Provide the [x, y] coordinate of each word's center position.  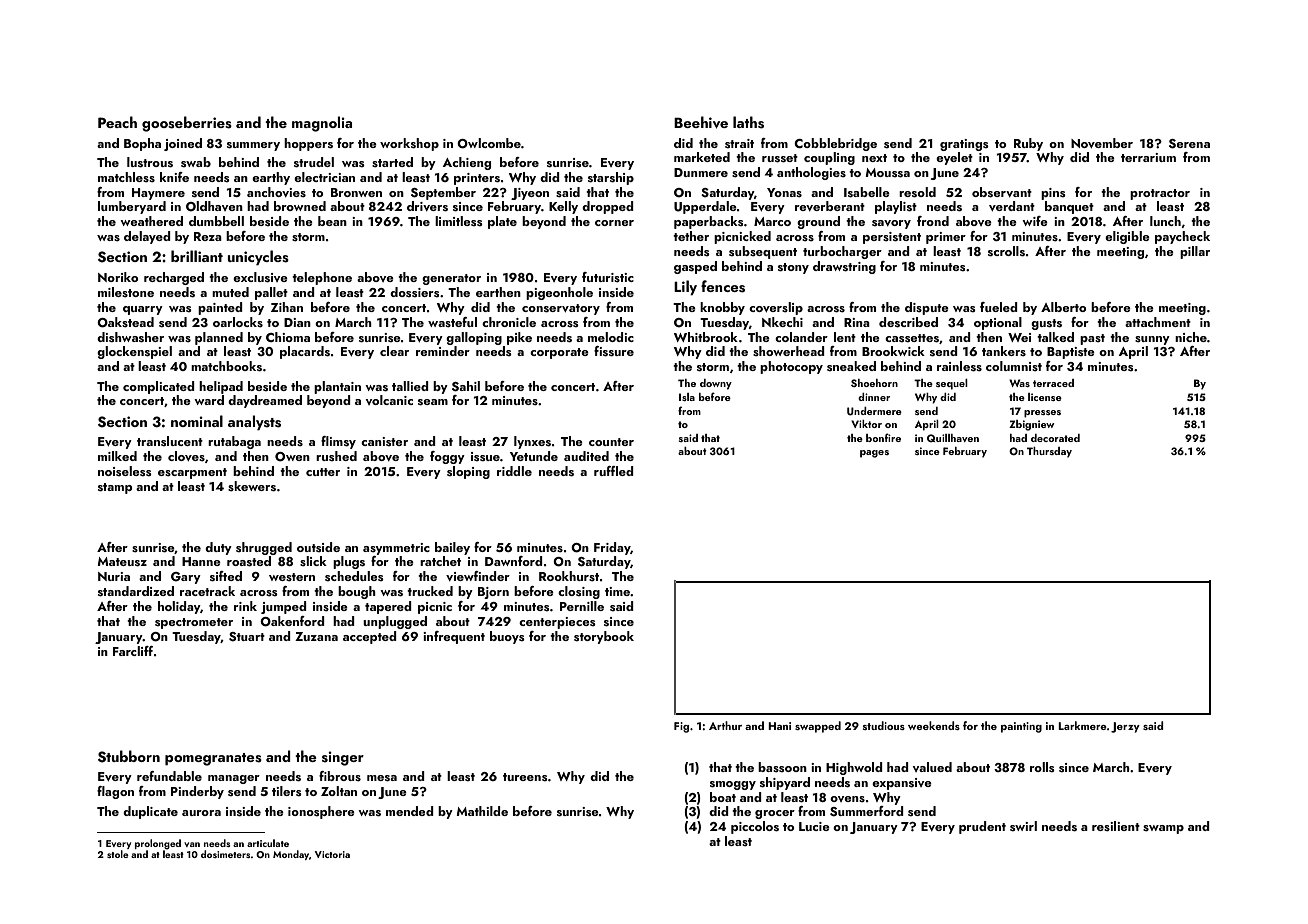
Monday [291, 855]
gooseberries [187, 124]
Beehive [701, 122]
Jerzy [1125, 727]
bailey [452, 548]
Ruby [1028, 144]
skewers [252, 486]
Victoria [332, 854]
